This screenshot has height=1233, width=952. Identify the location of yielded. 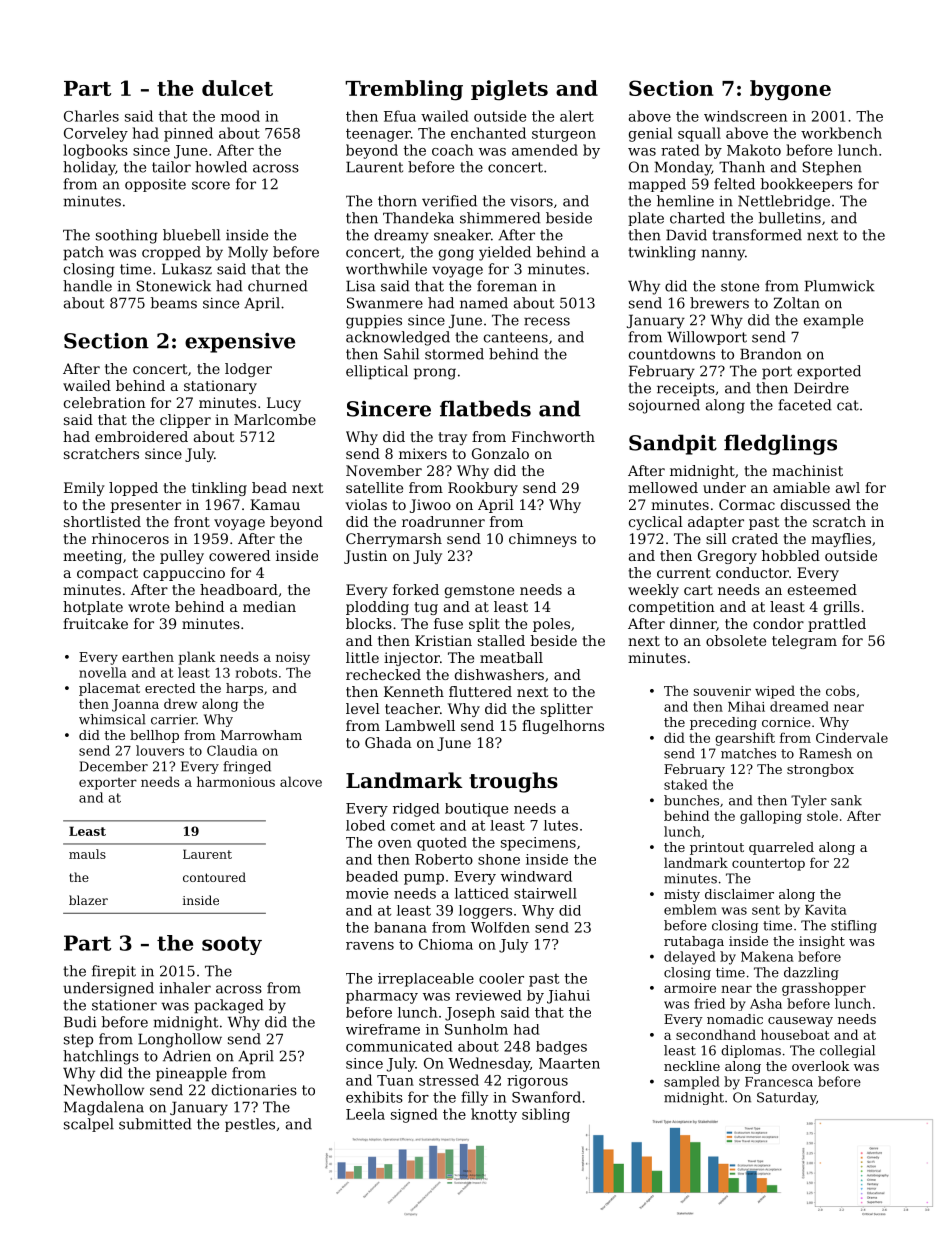
(505, 253).
